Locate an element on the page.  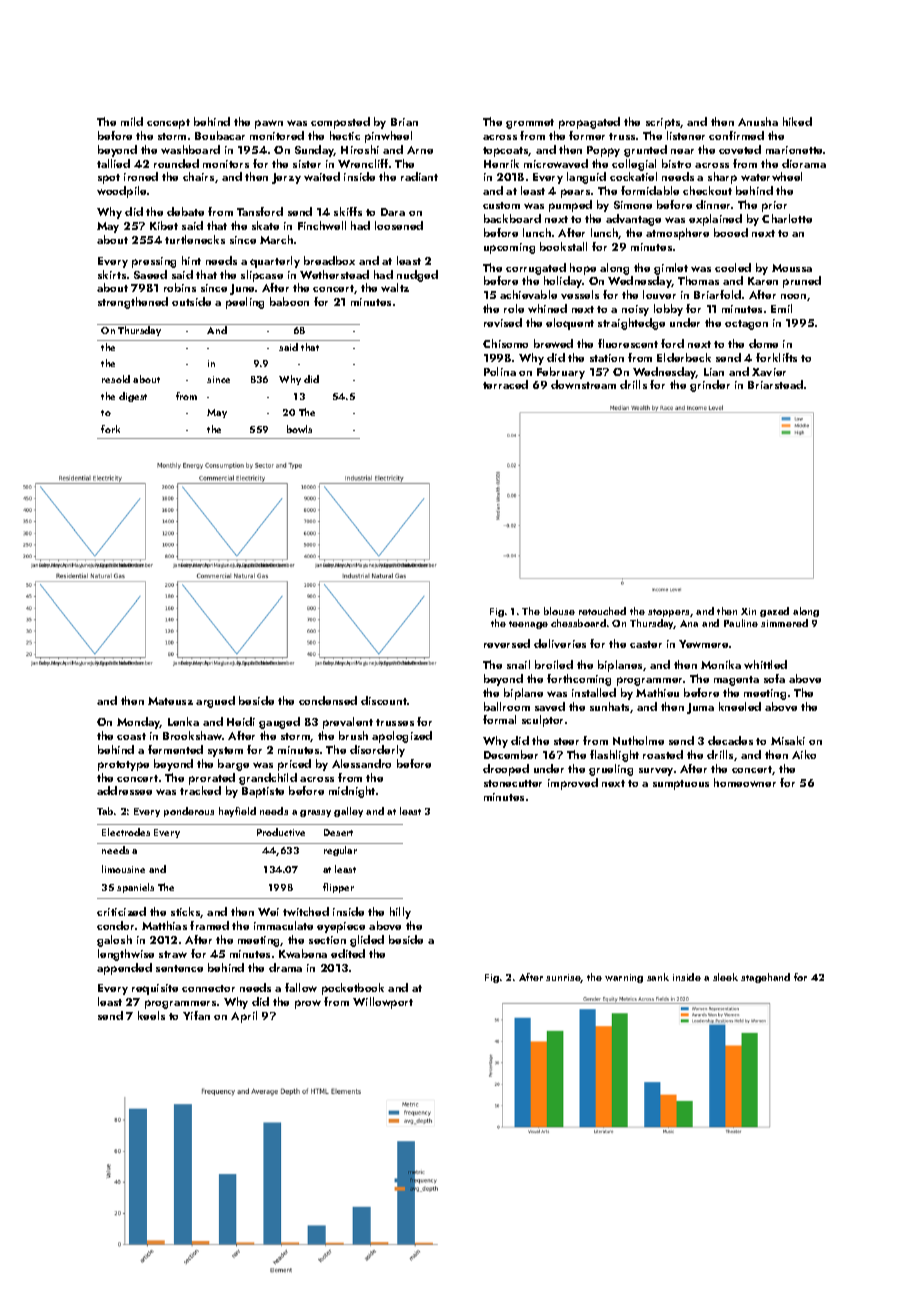
Polina is located at coordinates (500, 371).
